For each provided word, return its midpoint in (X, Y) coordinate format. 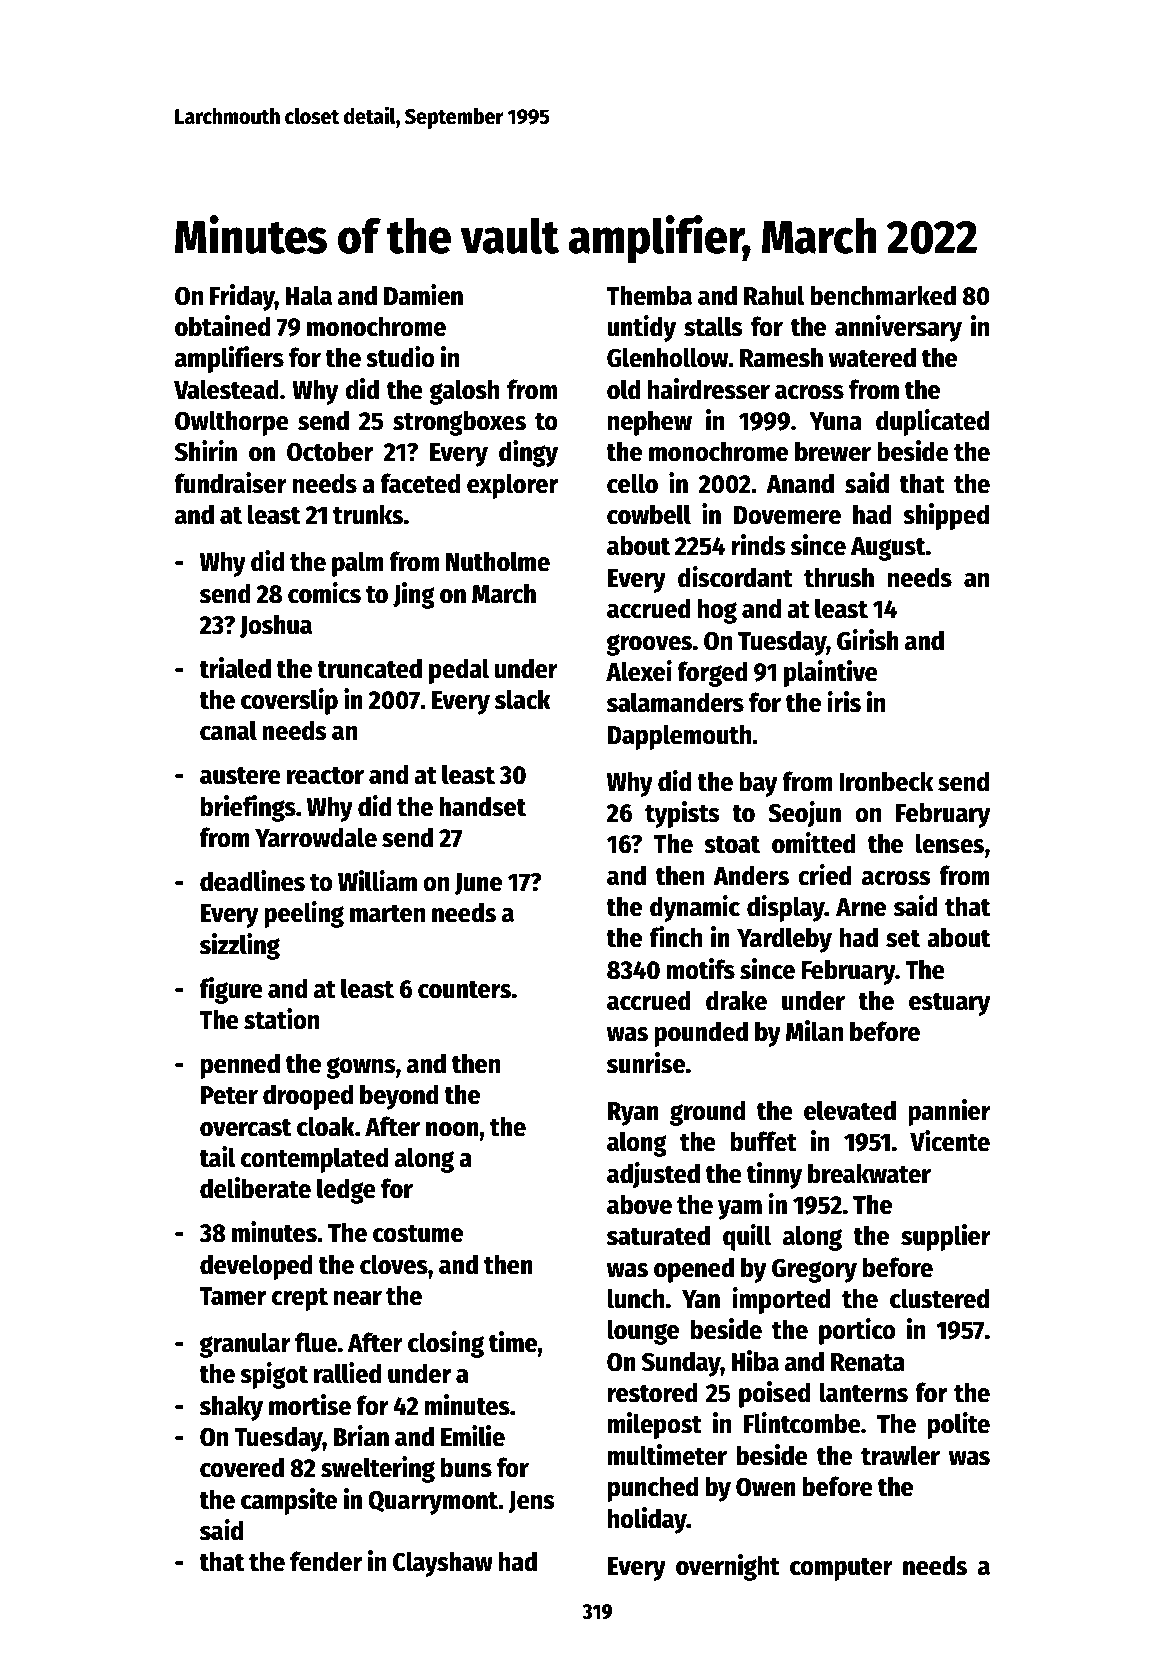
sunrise (646, 1063)
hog (717, 611)
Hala (309, 295)
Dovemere (787, 515)
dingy (528, 453)
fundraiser (230, 483)
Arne (861, 907)
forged (712, 674)
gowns (361, 1068)
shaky (231, 1408)
